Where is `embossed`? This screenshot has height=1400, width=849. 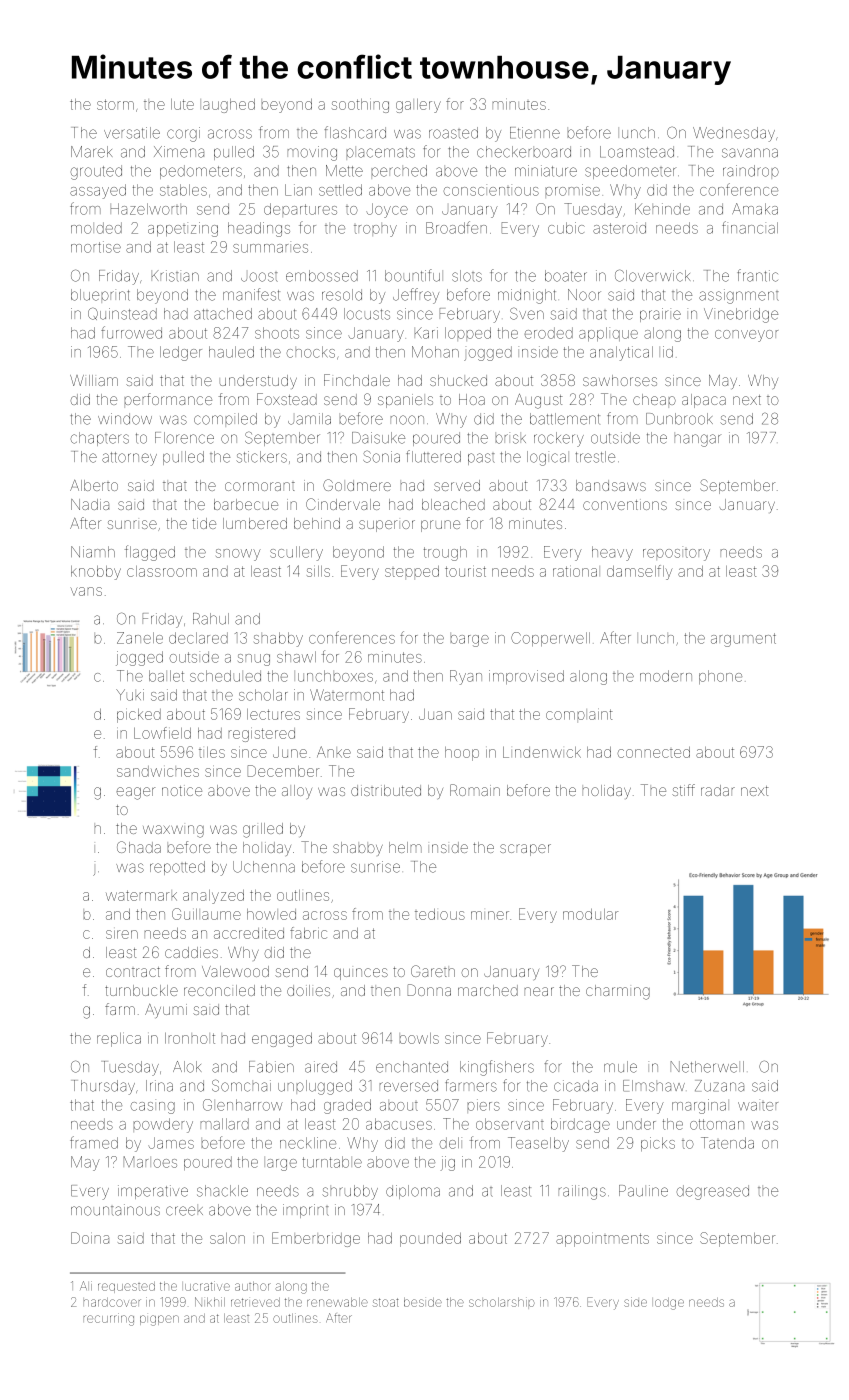 embossed is located at coordinates (322, 276).
